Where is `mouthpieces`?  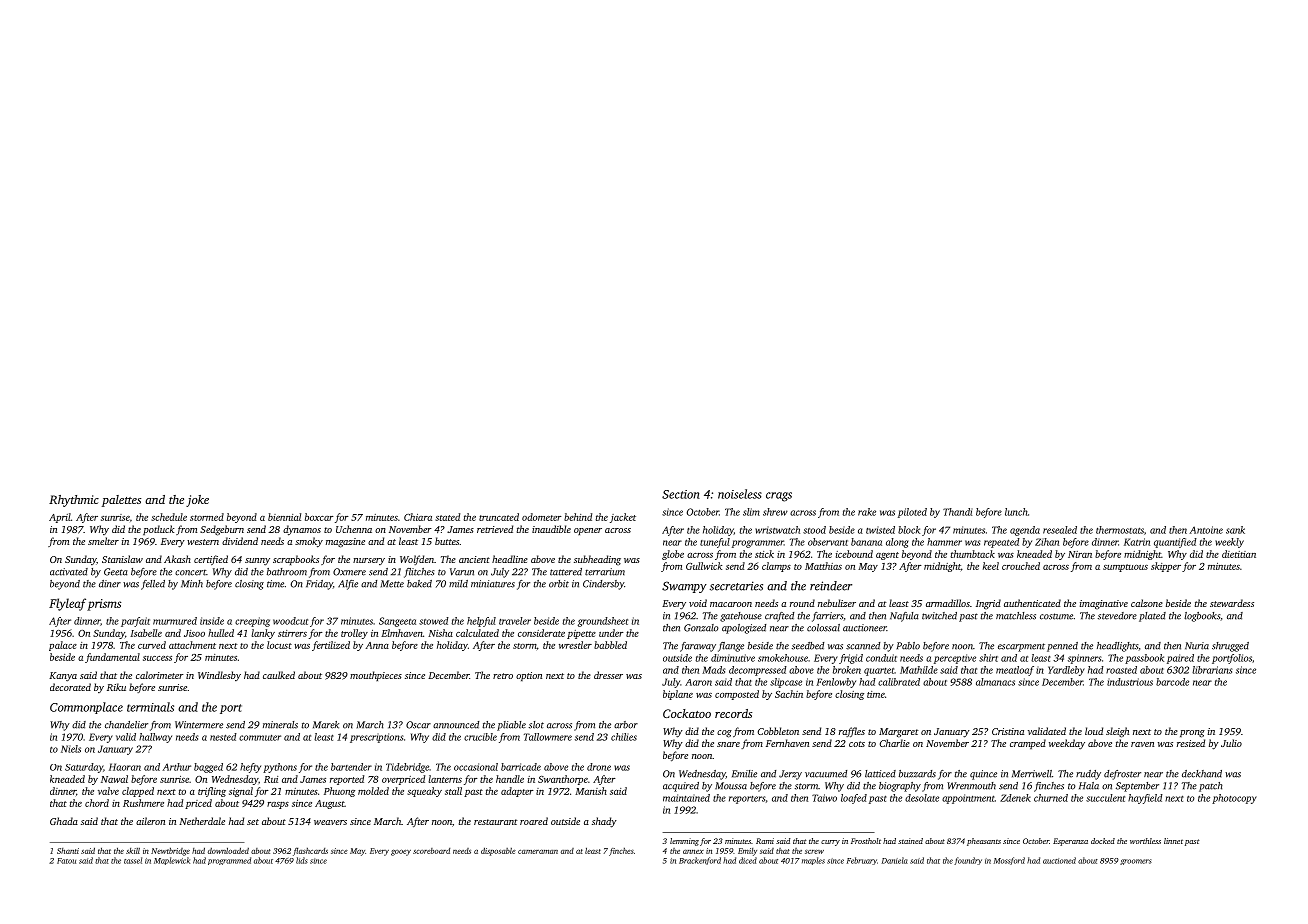 mouthpieces is located at coordinates (376, 676).
